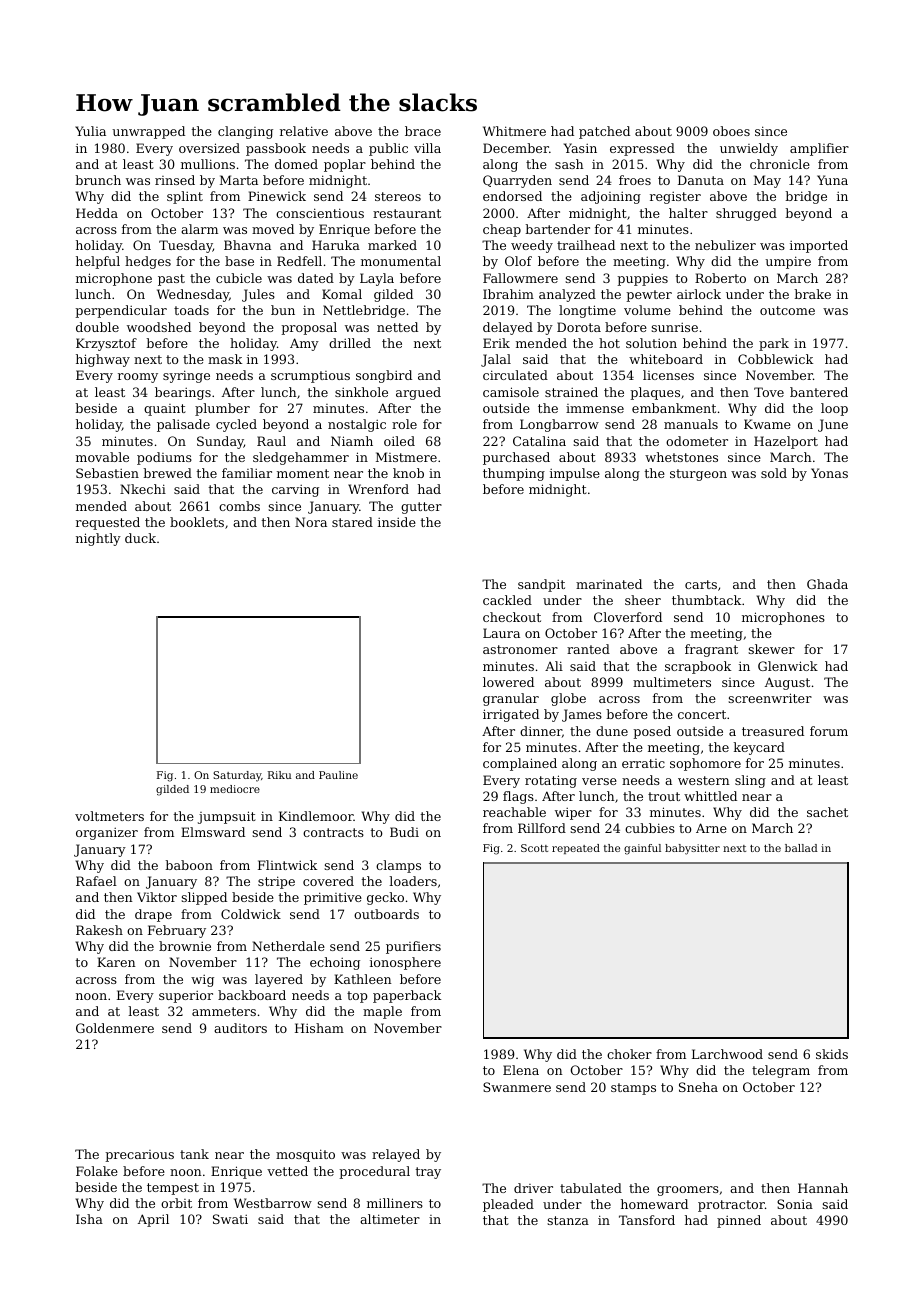 Image resolution: width=924 pixels, height=1308 pixels. Describe the element at coordinates (90, 131) in the screenshot. I see `Yulia` at that location.
